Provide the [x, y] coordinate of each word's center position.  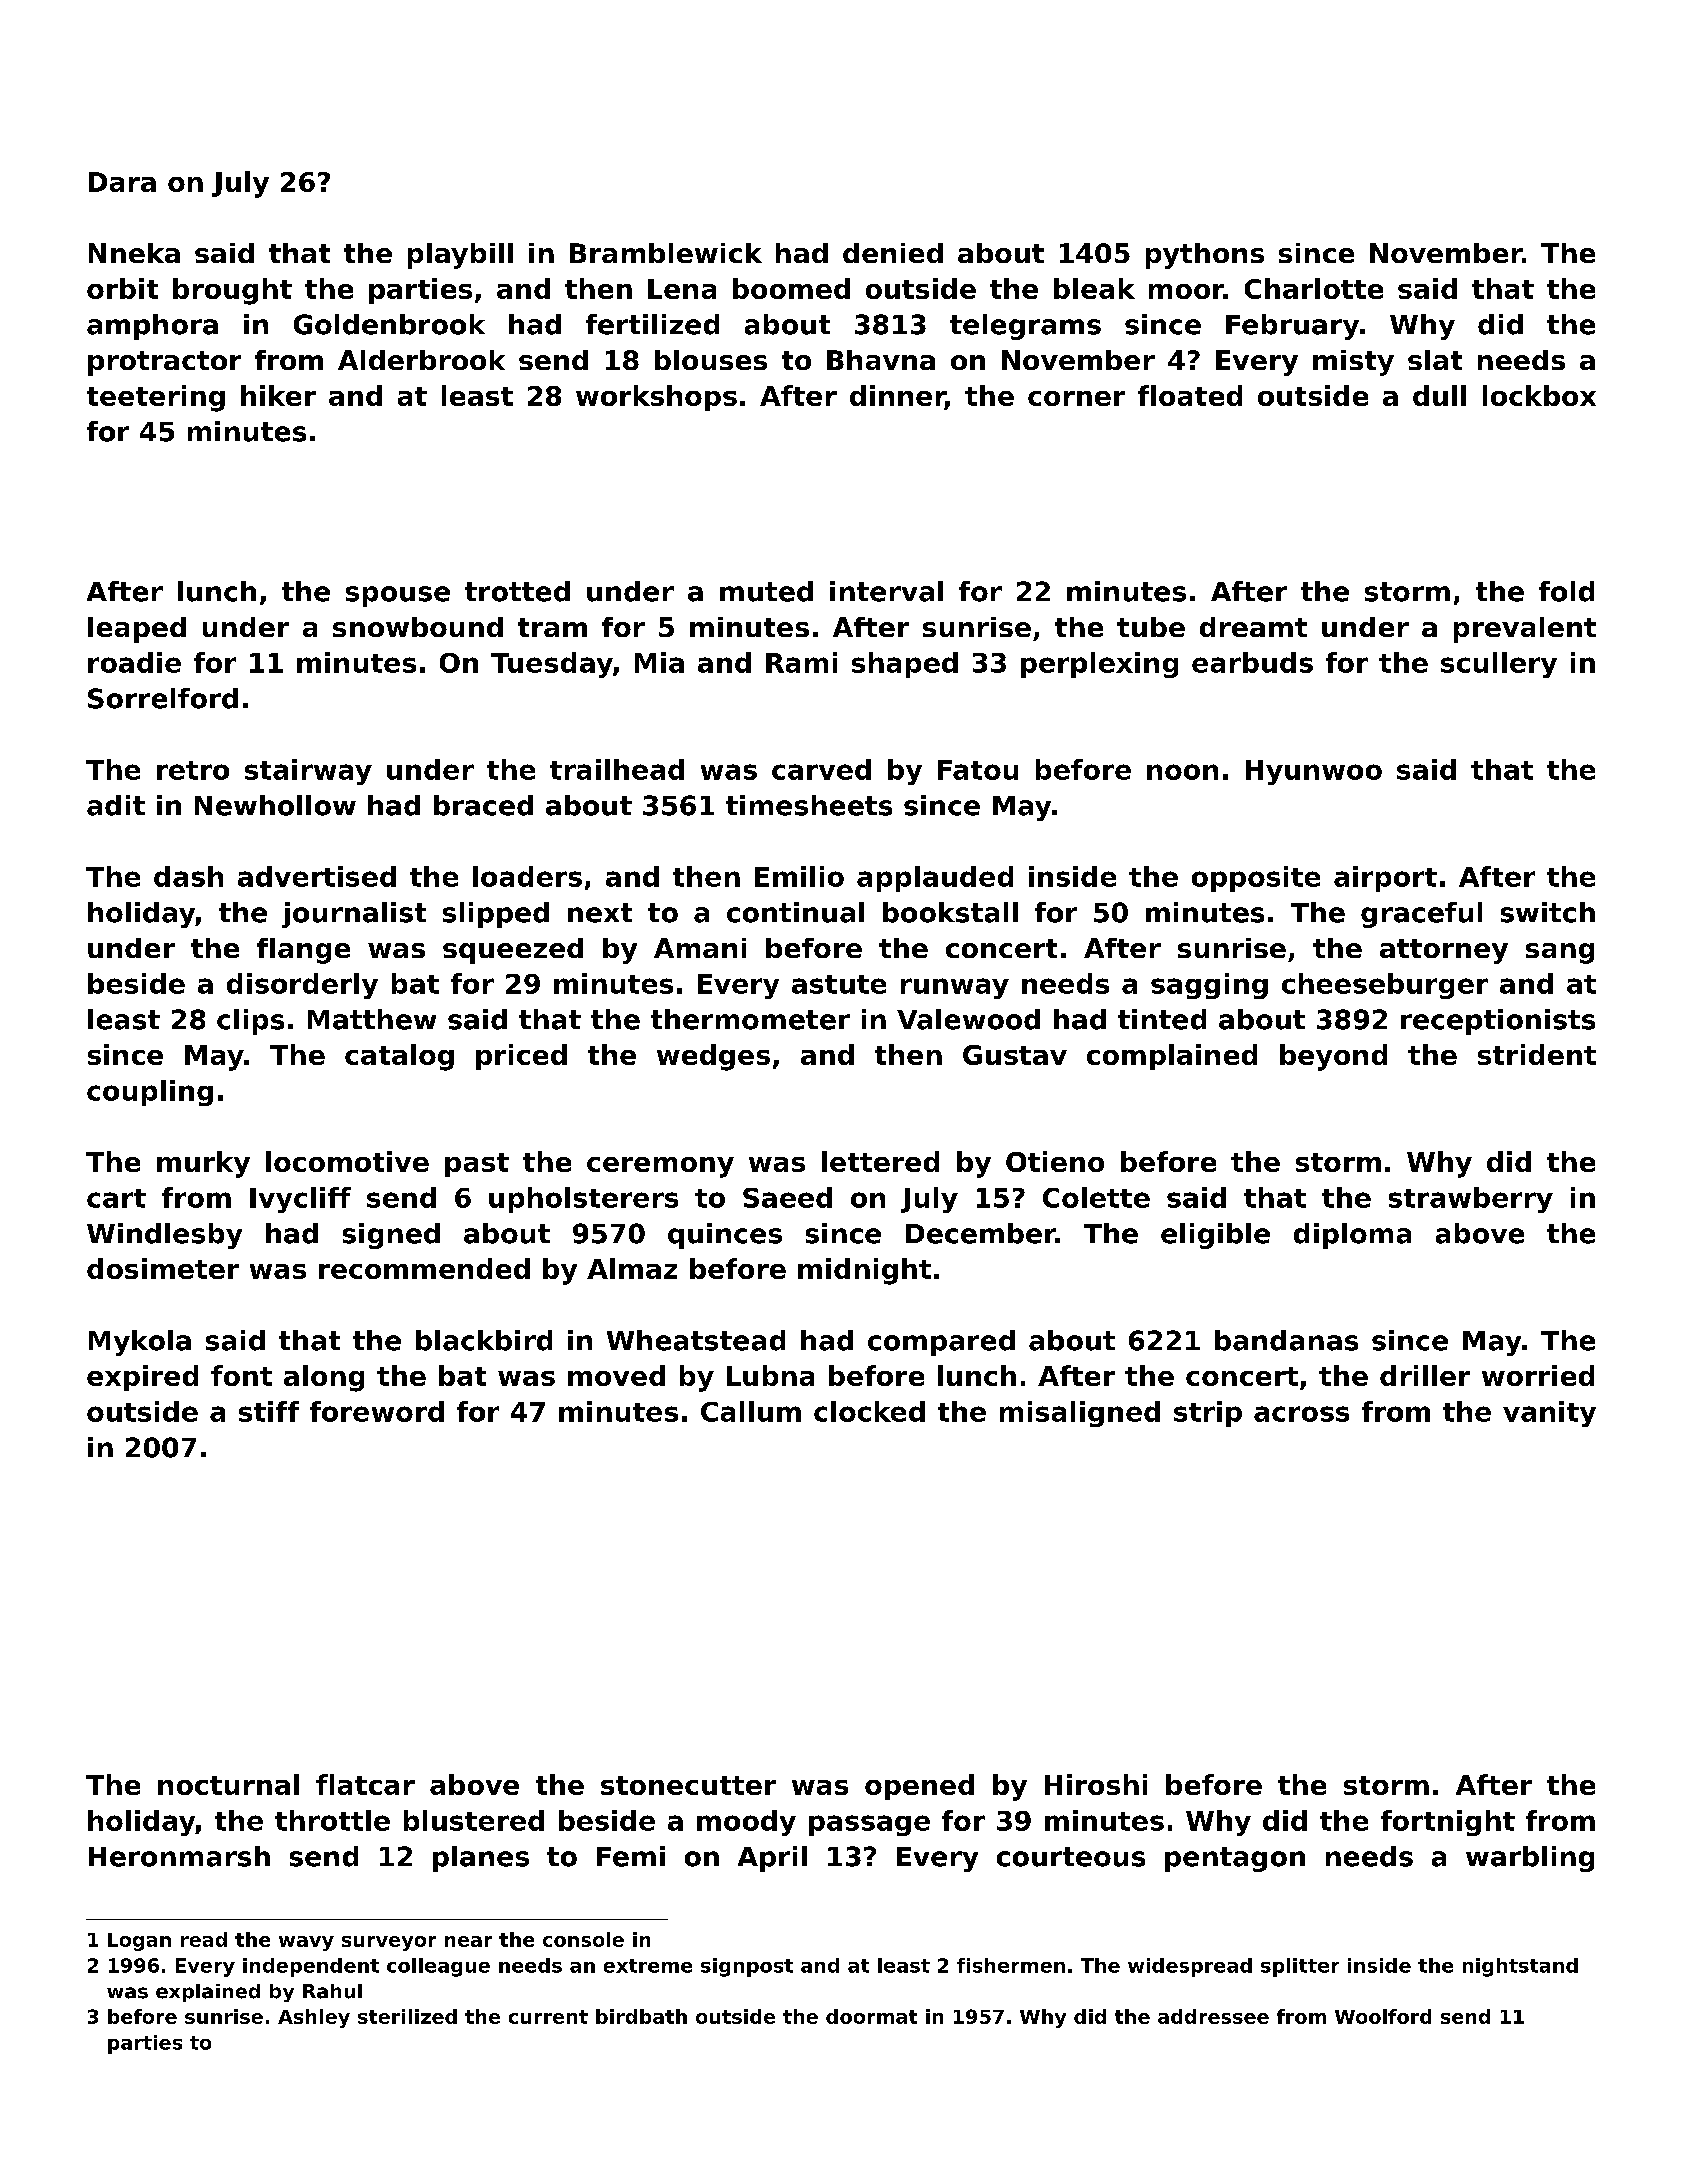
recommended [424, 1268]
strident [1537, 1054]
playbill [460, 256]
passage [869, 1825]
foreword [377, 1411]
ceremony [660, 1167]
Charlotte [1314, 288]
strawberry [1471, 1200]
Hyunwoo [1314, 772]
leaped [137, 630]
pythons [1205, 256]
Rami [801, 662]
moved [616, 1375]
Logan [139, 1942]
